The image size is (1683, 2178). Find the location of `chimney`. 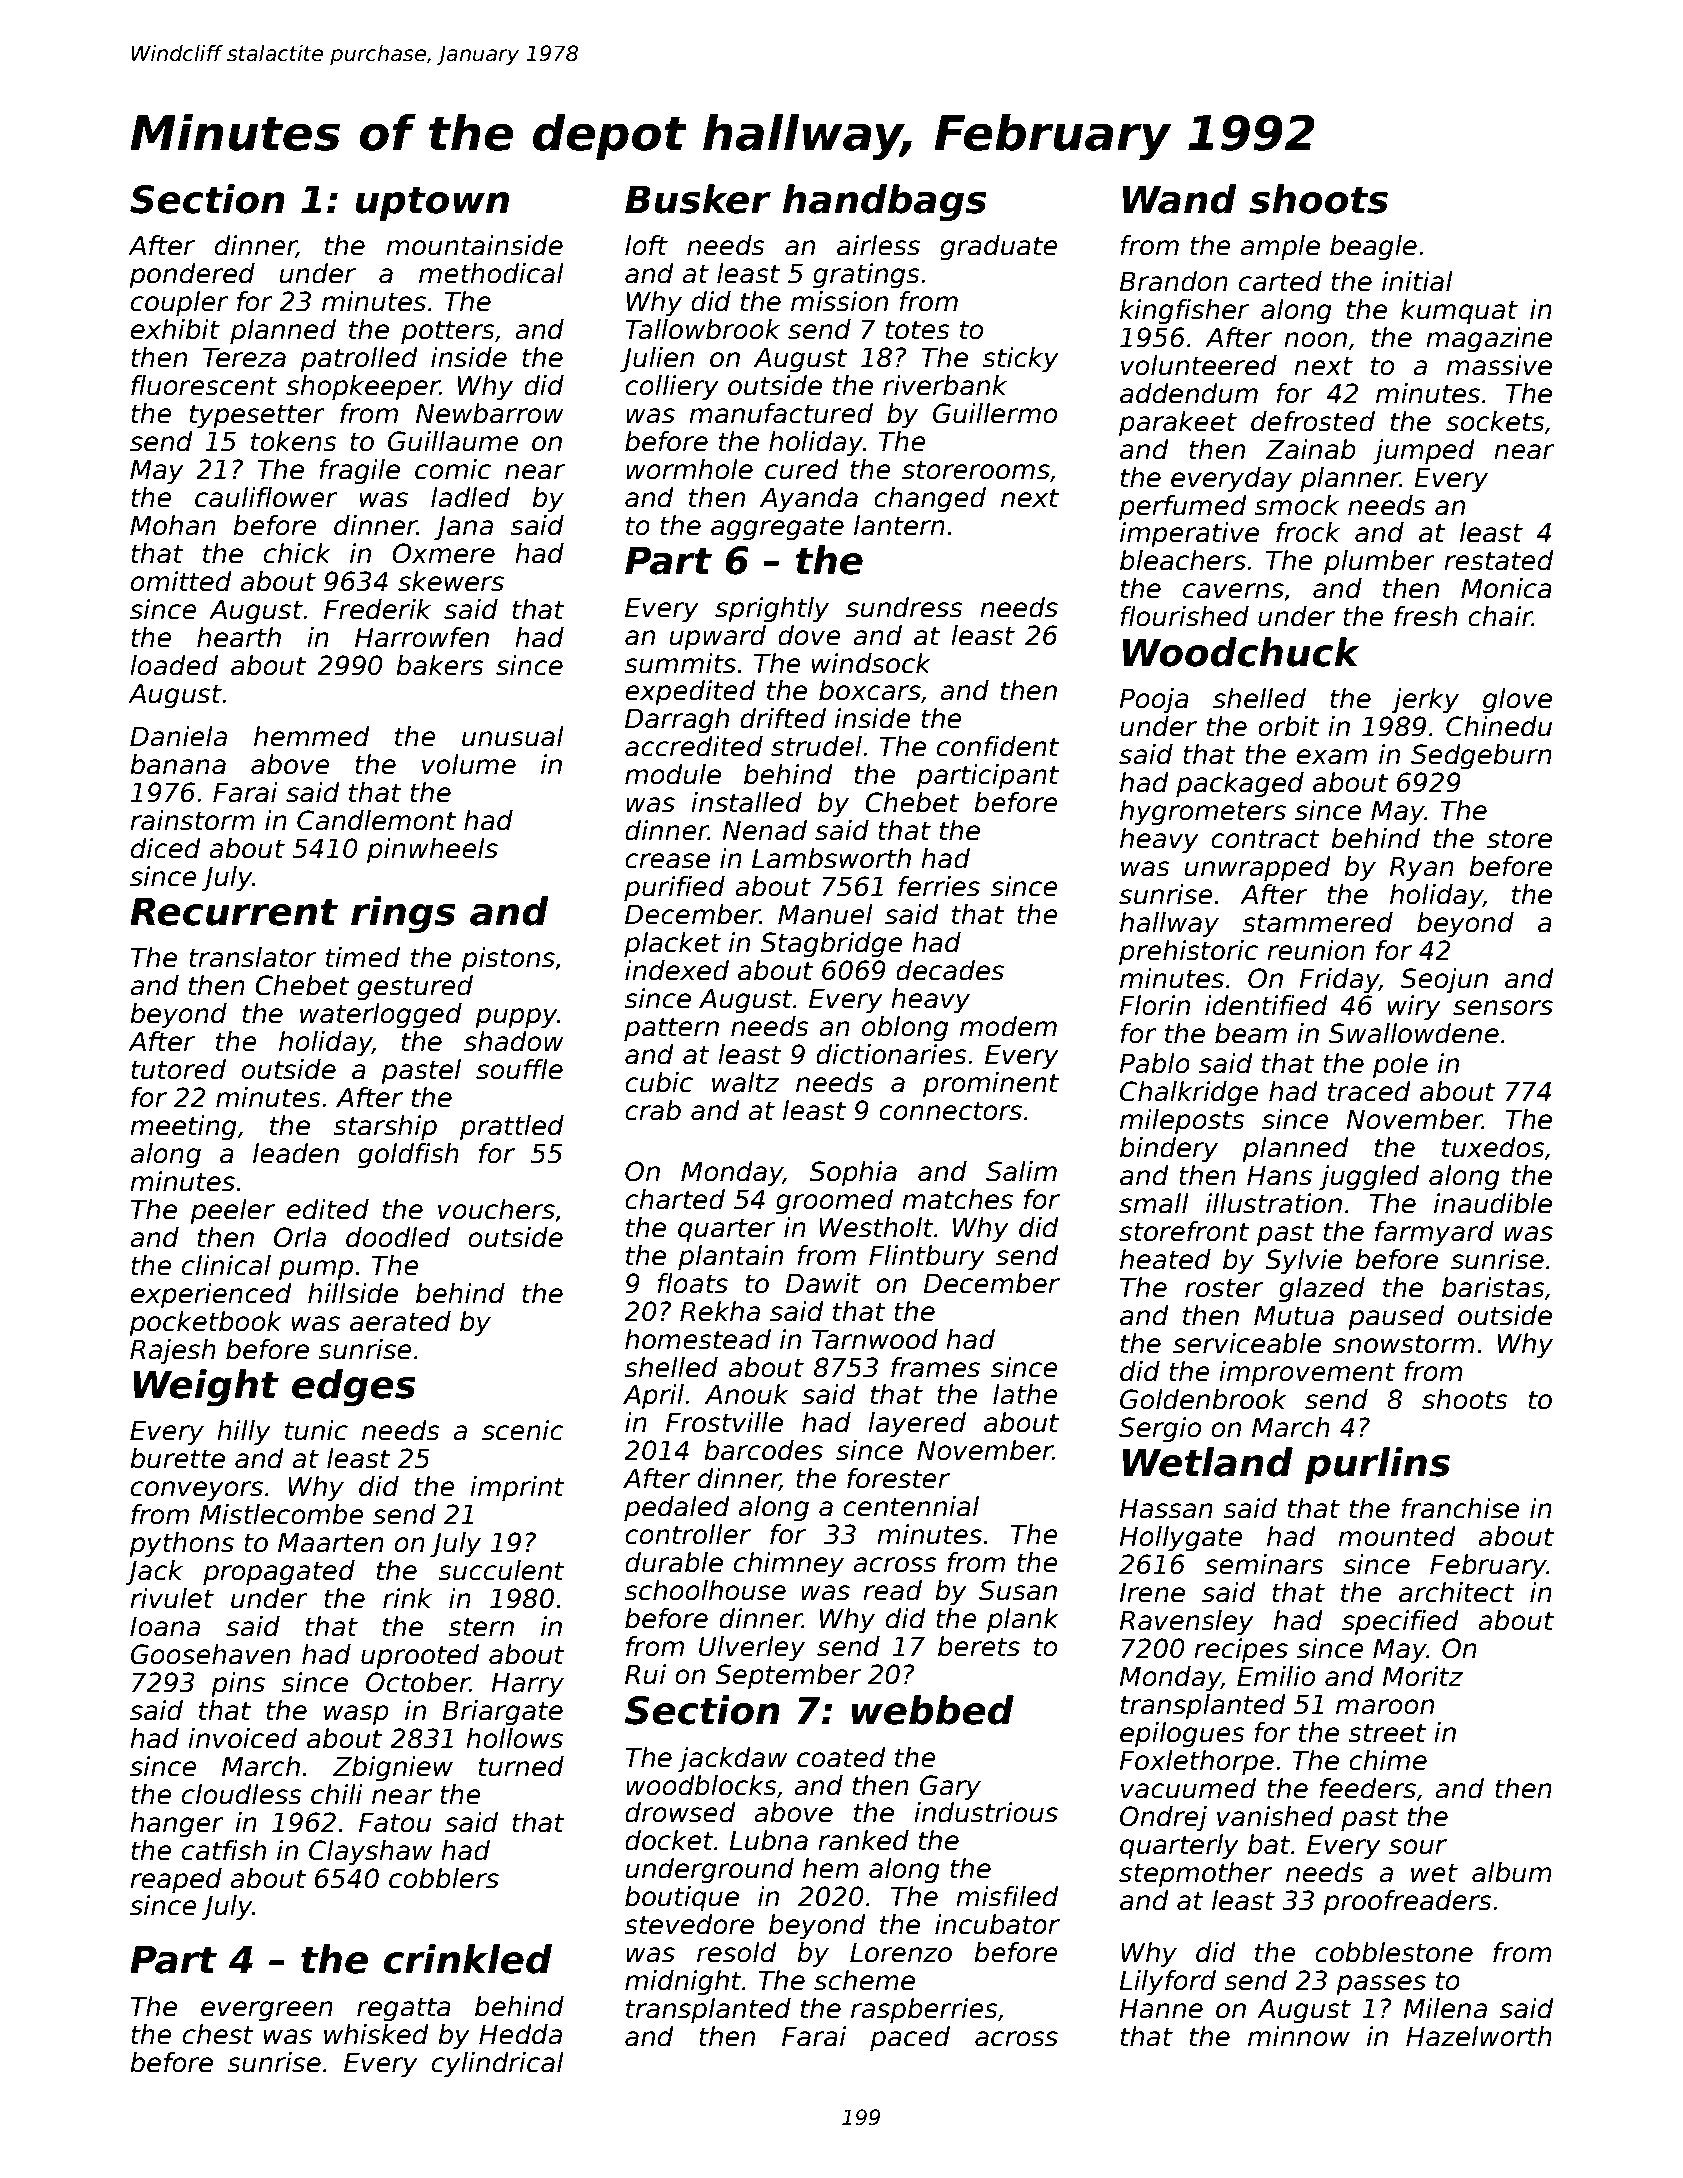

chimney is located at coordinates (789, 1565).
